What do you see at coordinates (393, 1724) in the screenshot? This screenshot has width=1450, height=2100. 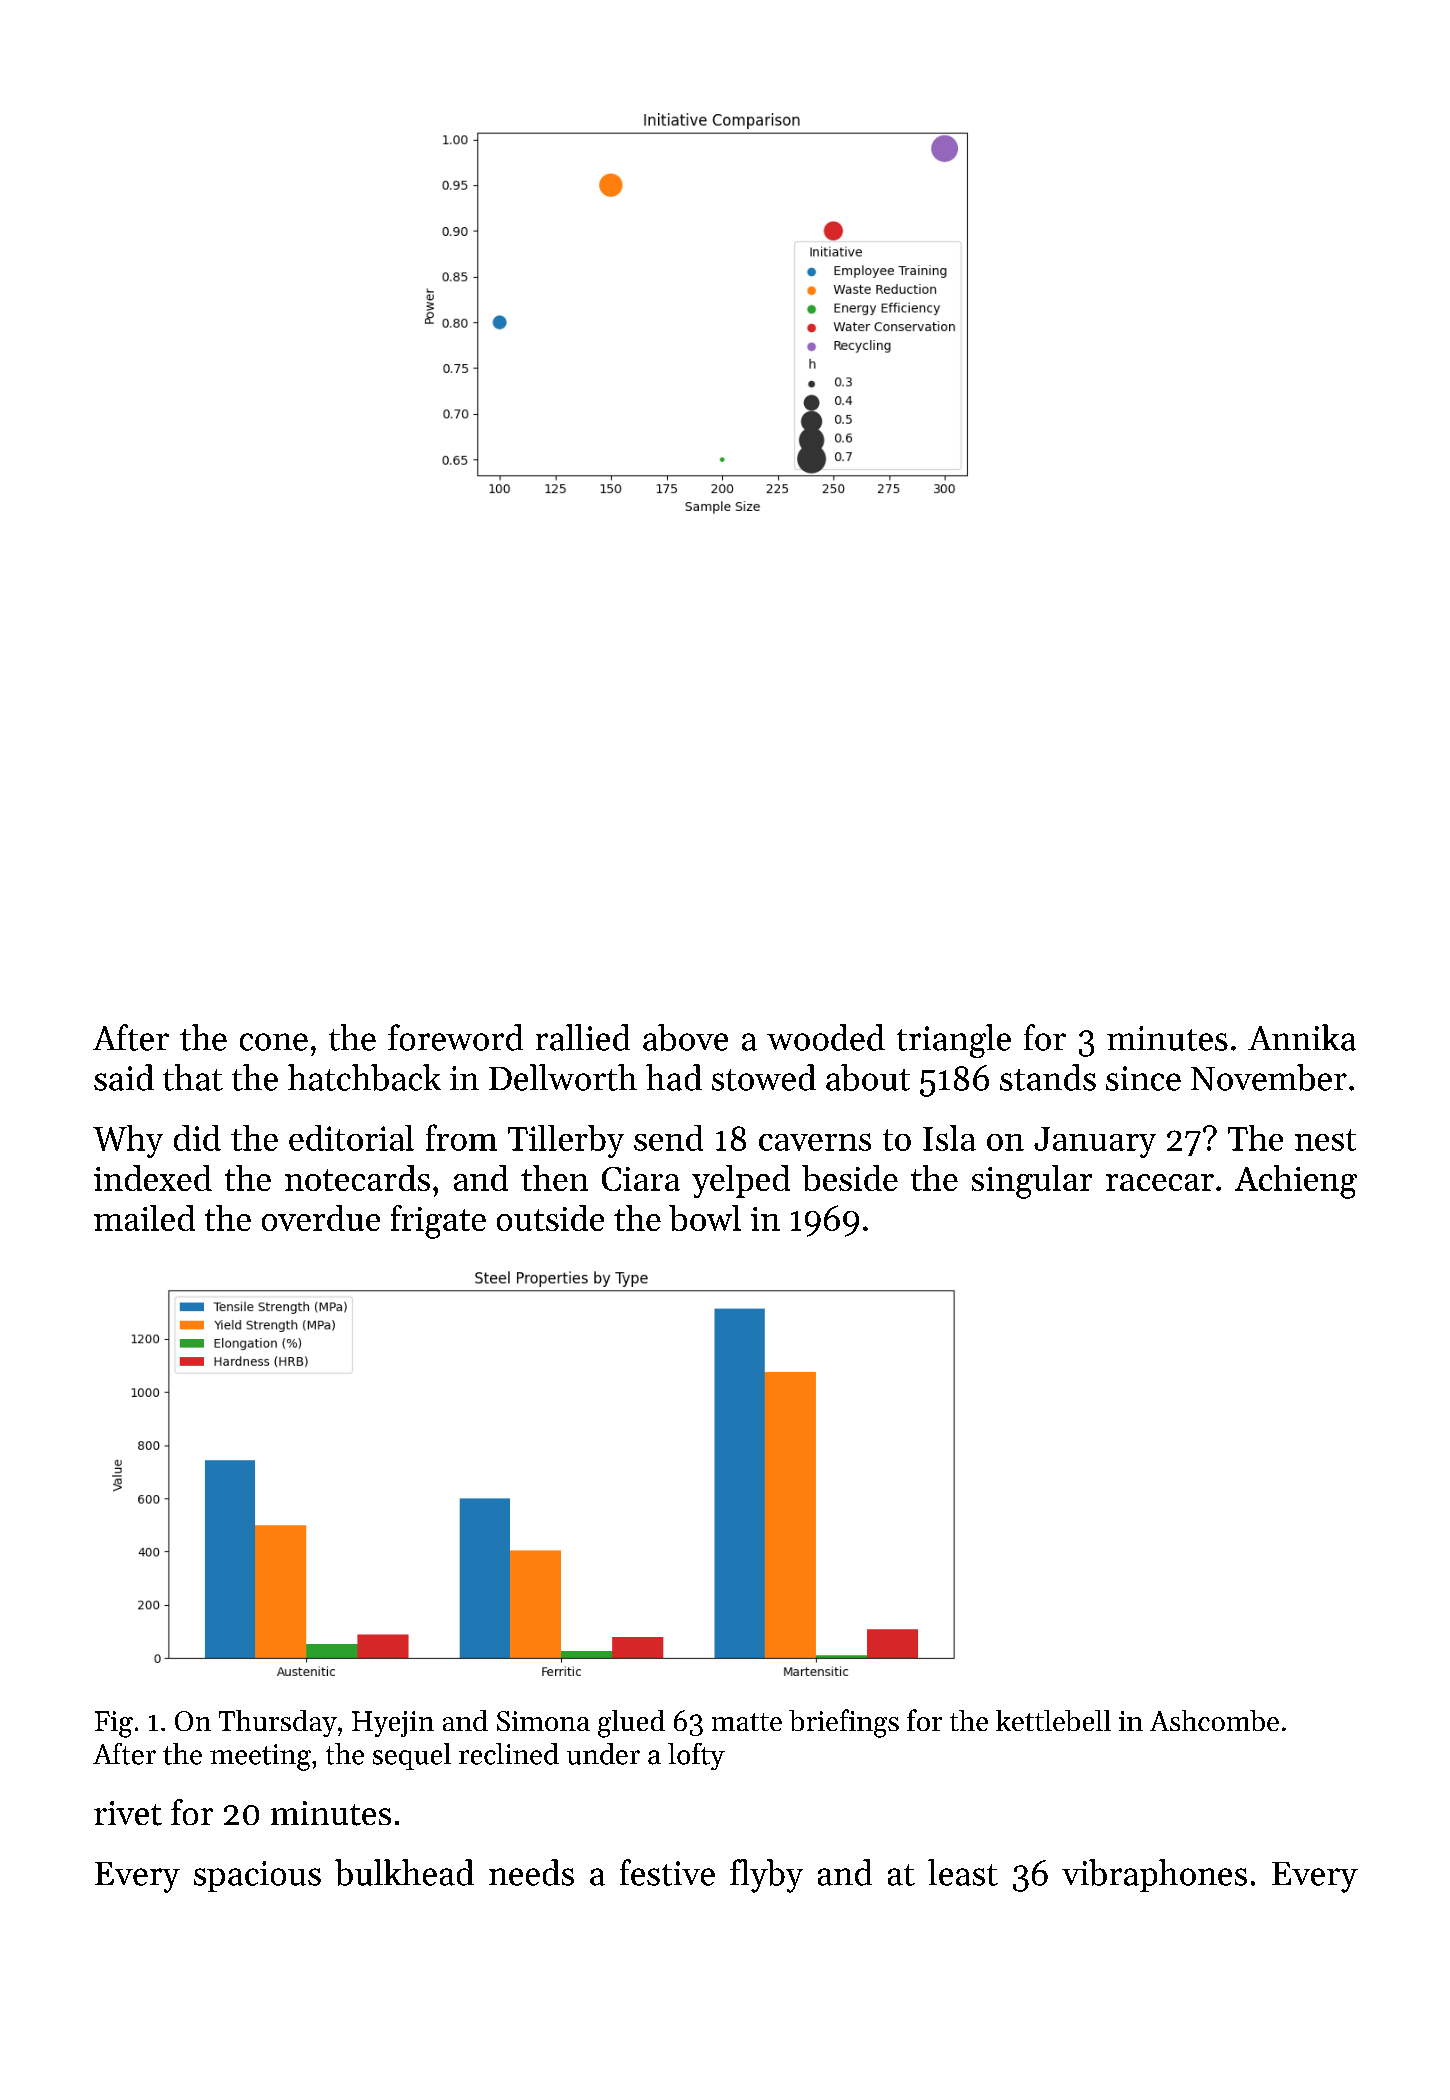 I see `Hyejin` at bounding box center [393, 1724].
